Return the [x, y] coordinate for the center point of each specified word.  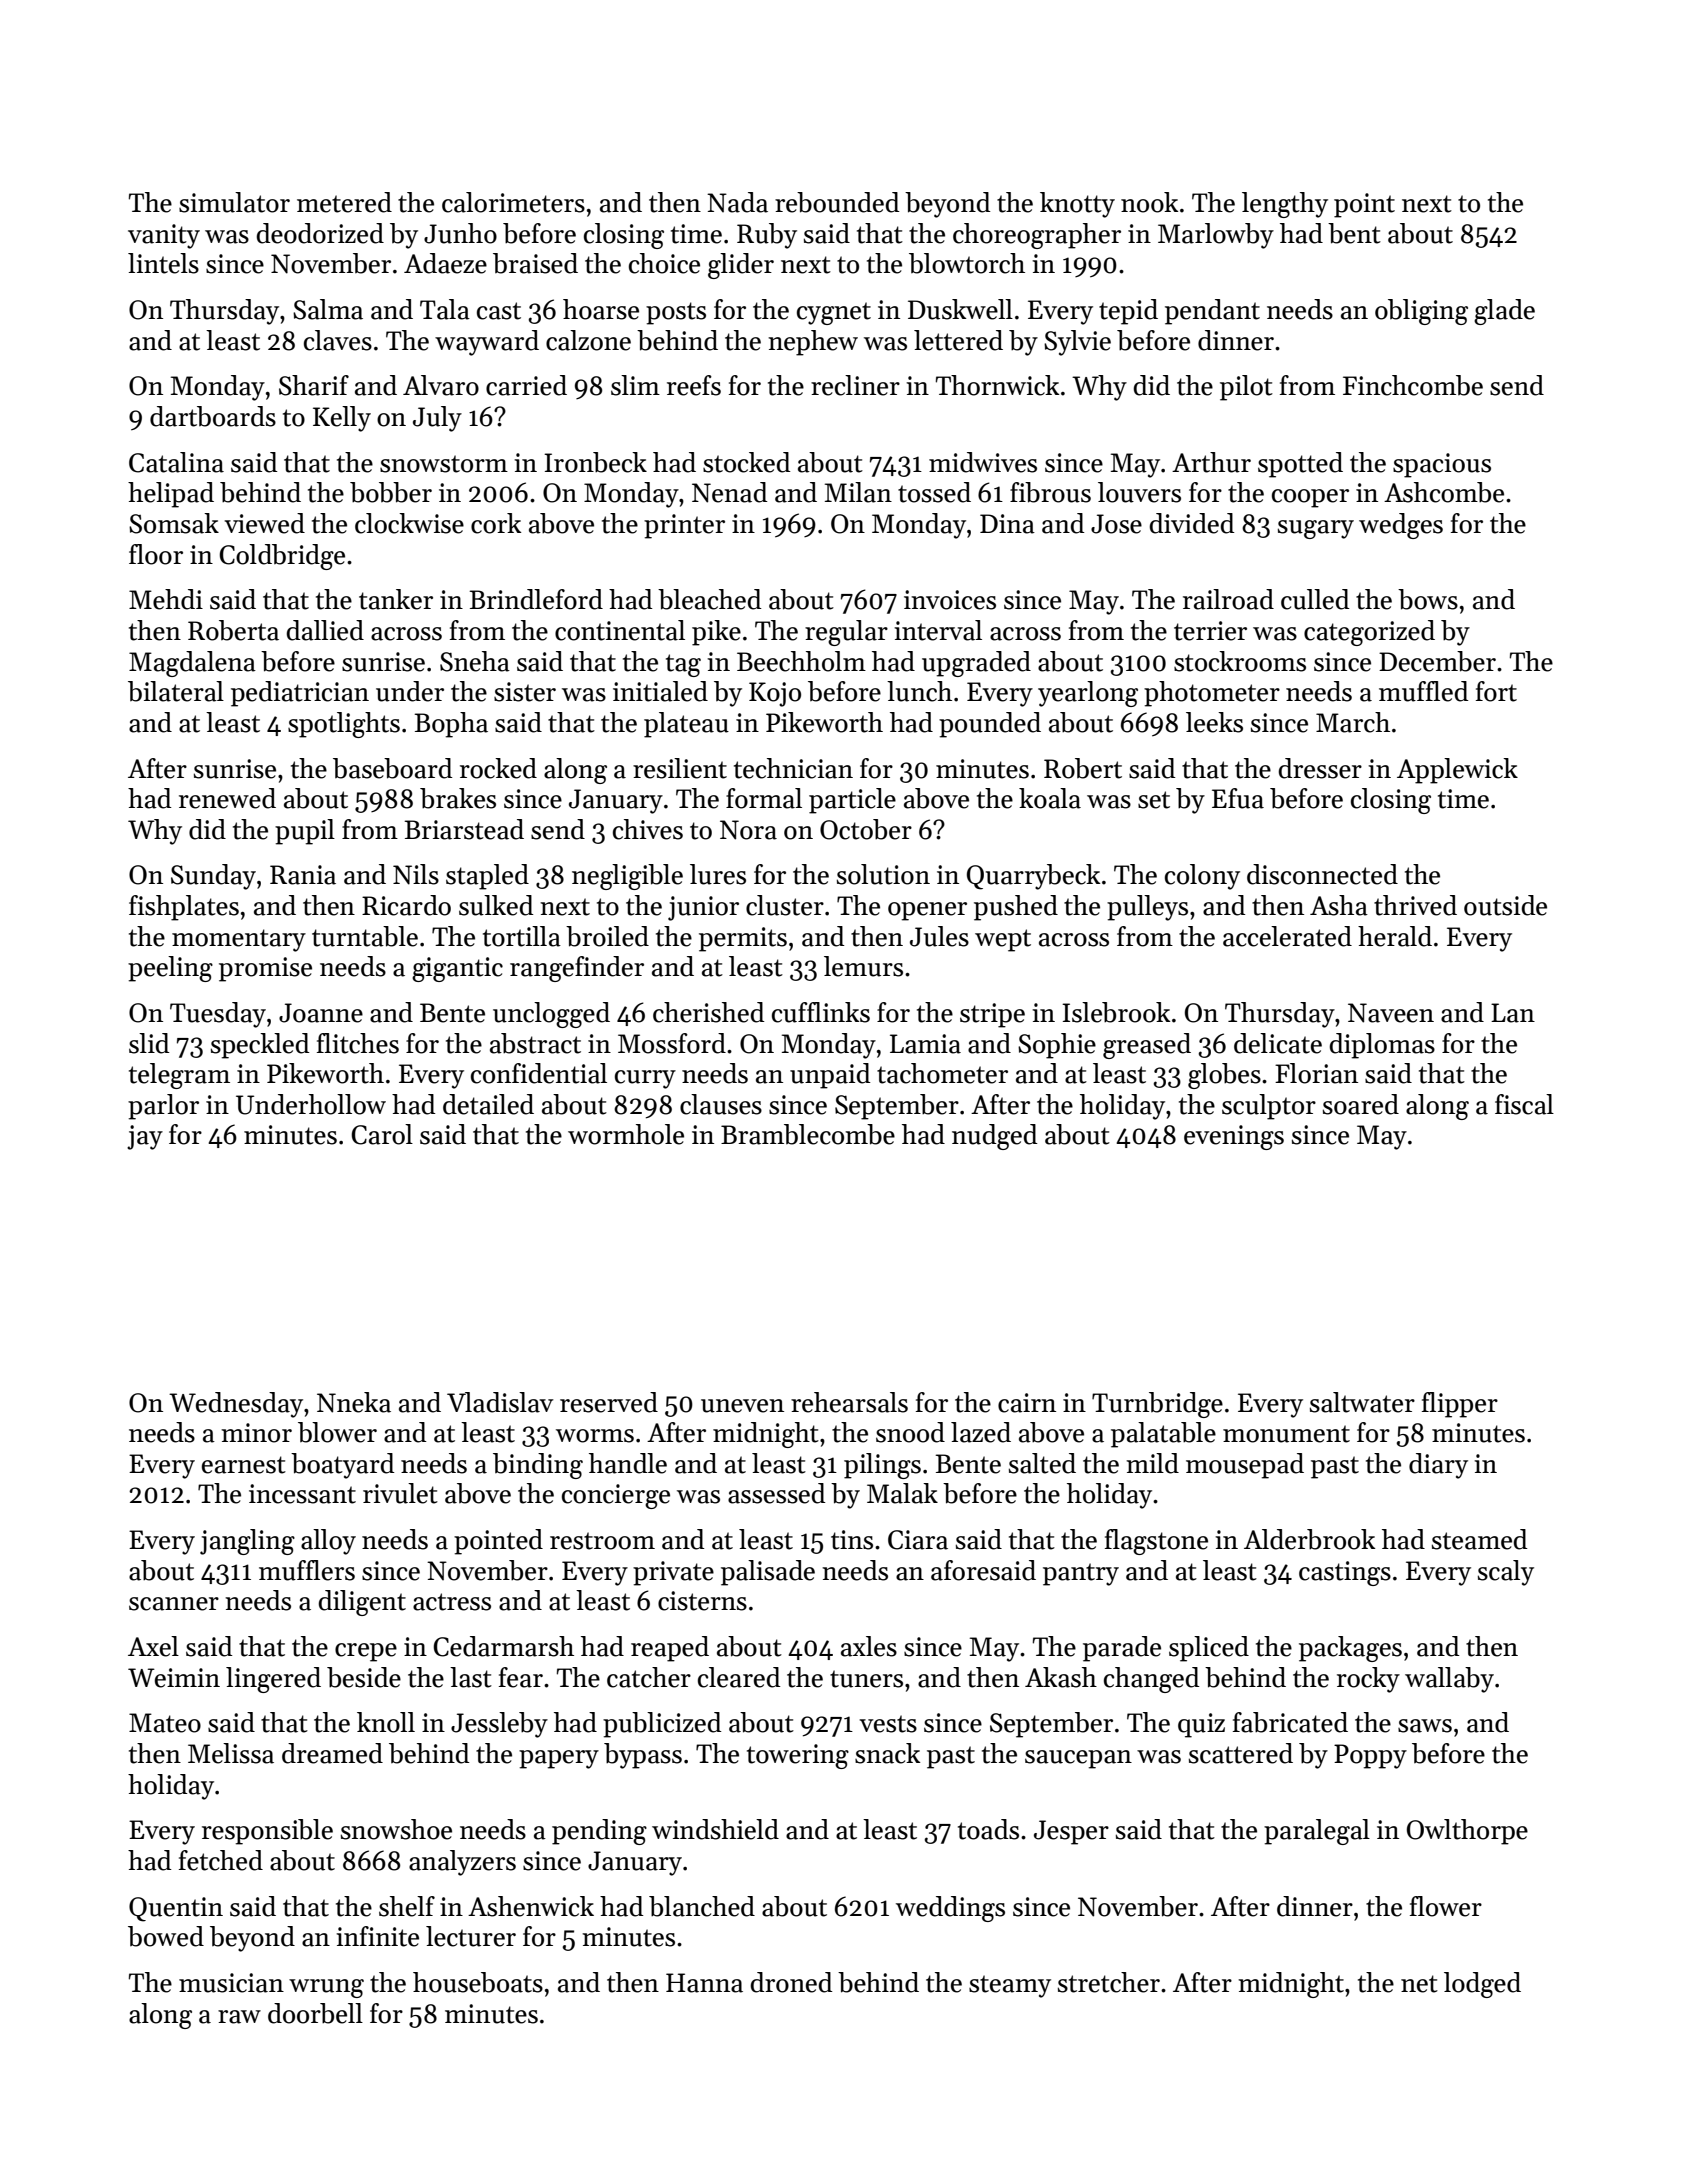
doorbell [315, 2013]
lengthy [1285, 205]
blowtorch [967, 263]
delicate [1278, 1043]
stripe [992, 1015]
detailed [488, 1104]
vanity [164, 236]
